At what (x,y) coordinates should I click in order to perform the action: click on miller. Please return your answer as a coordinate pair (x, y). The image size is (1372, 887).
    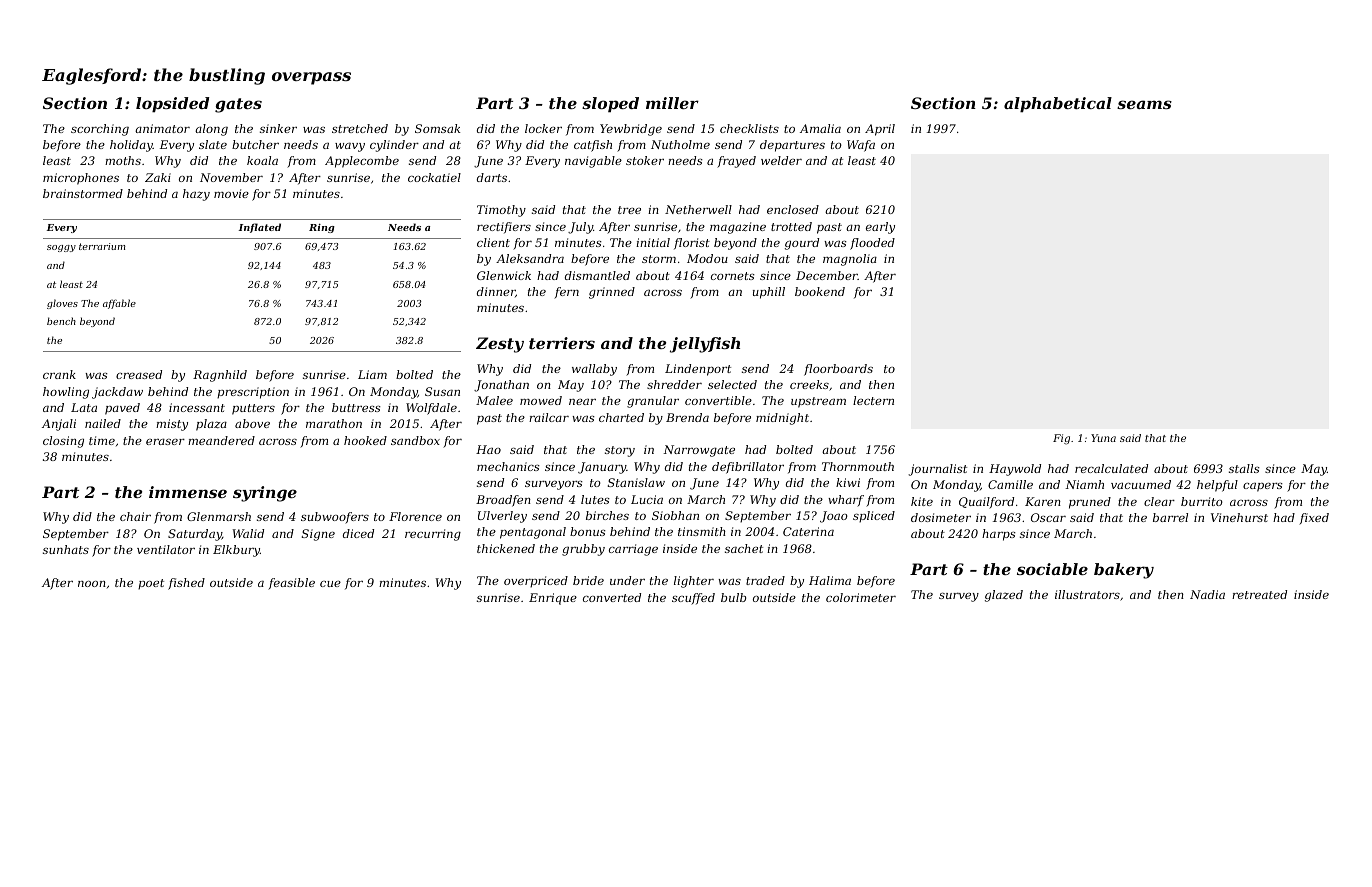
    Looking at the image, I should click on (672, 103).
